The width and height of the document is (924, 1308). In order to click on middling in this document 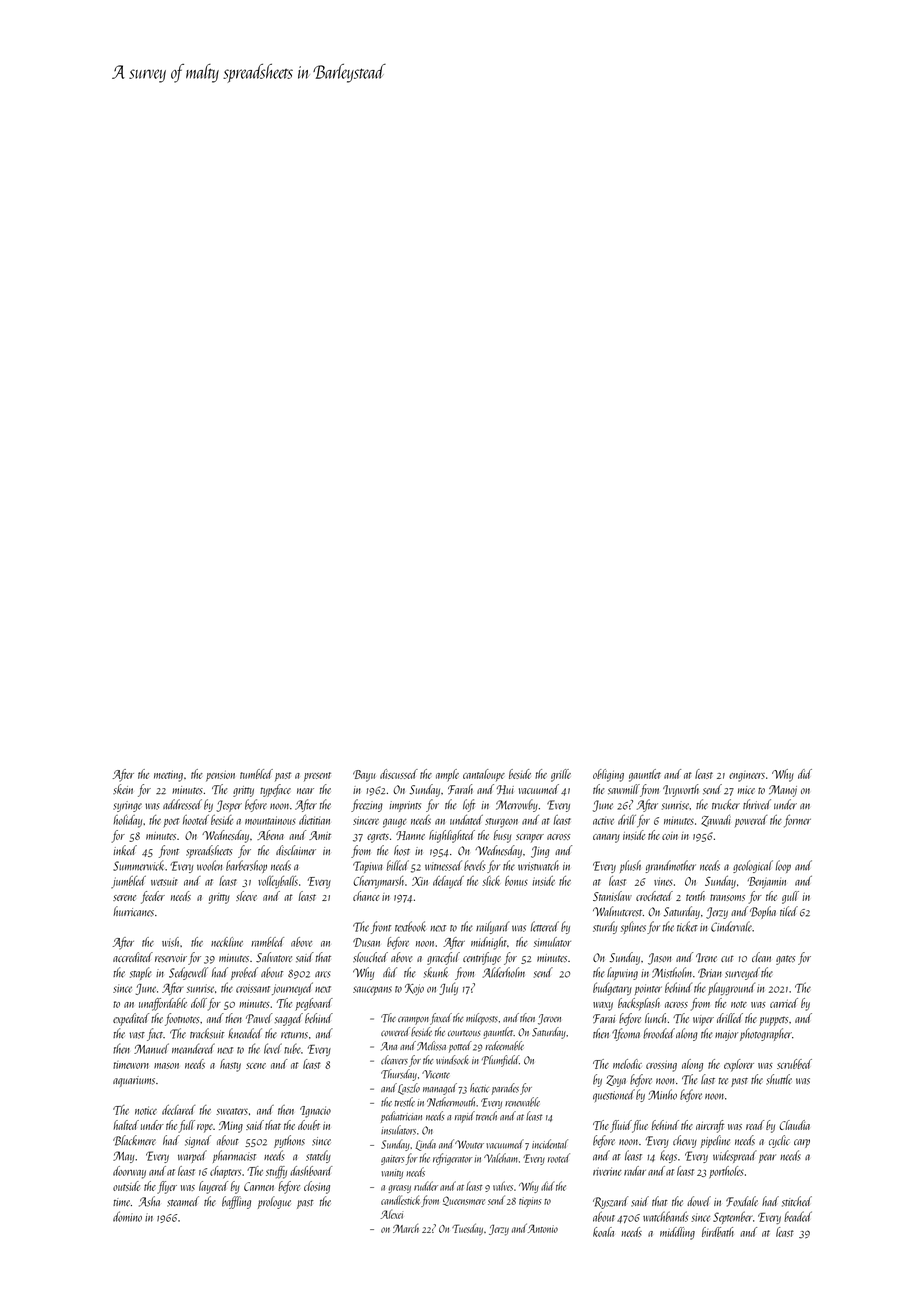, I will do `click(677, 1233)`.
